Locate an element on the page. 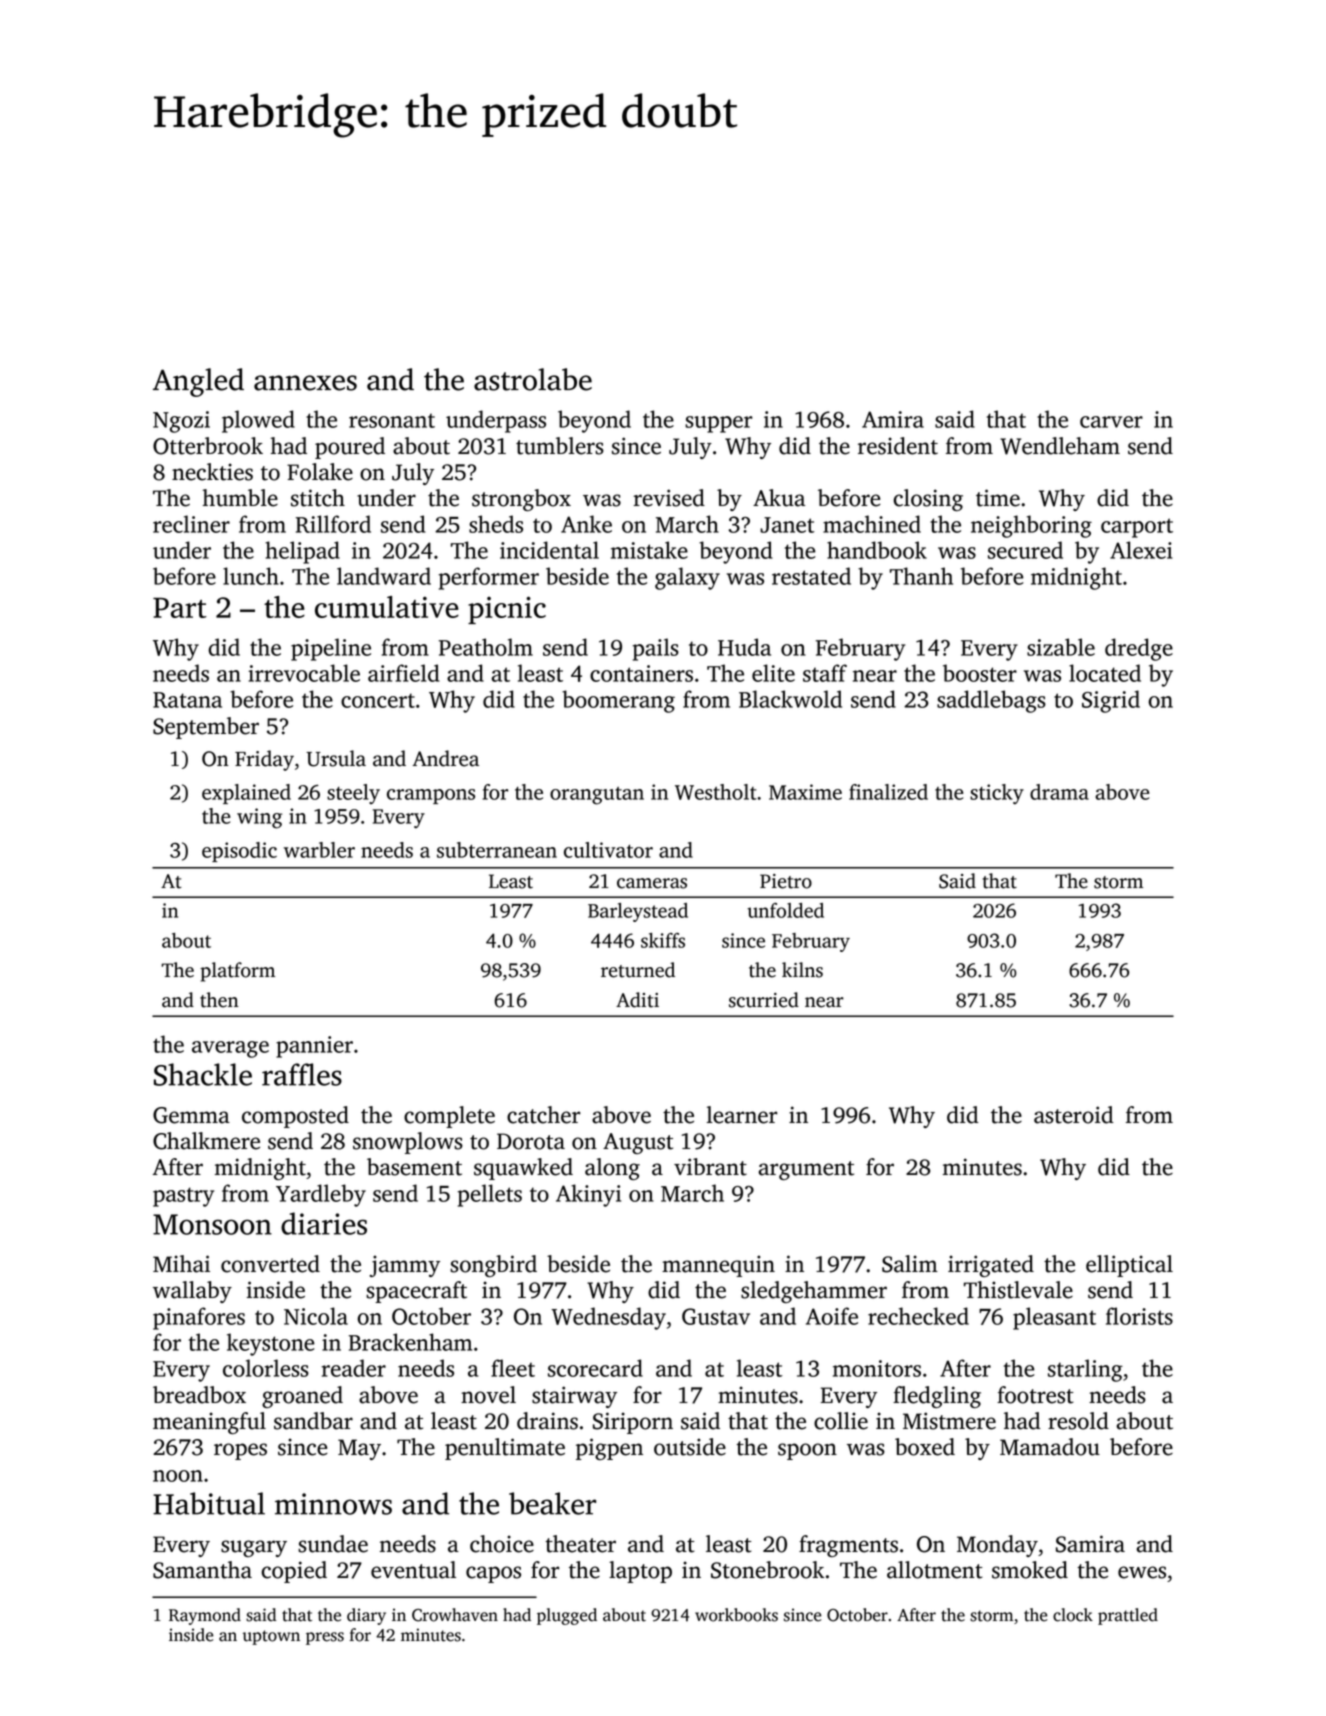 The image size is (1326, 1716). asteroid is located at coordinates (1074, 1115).
